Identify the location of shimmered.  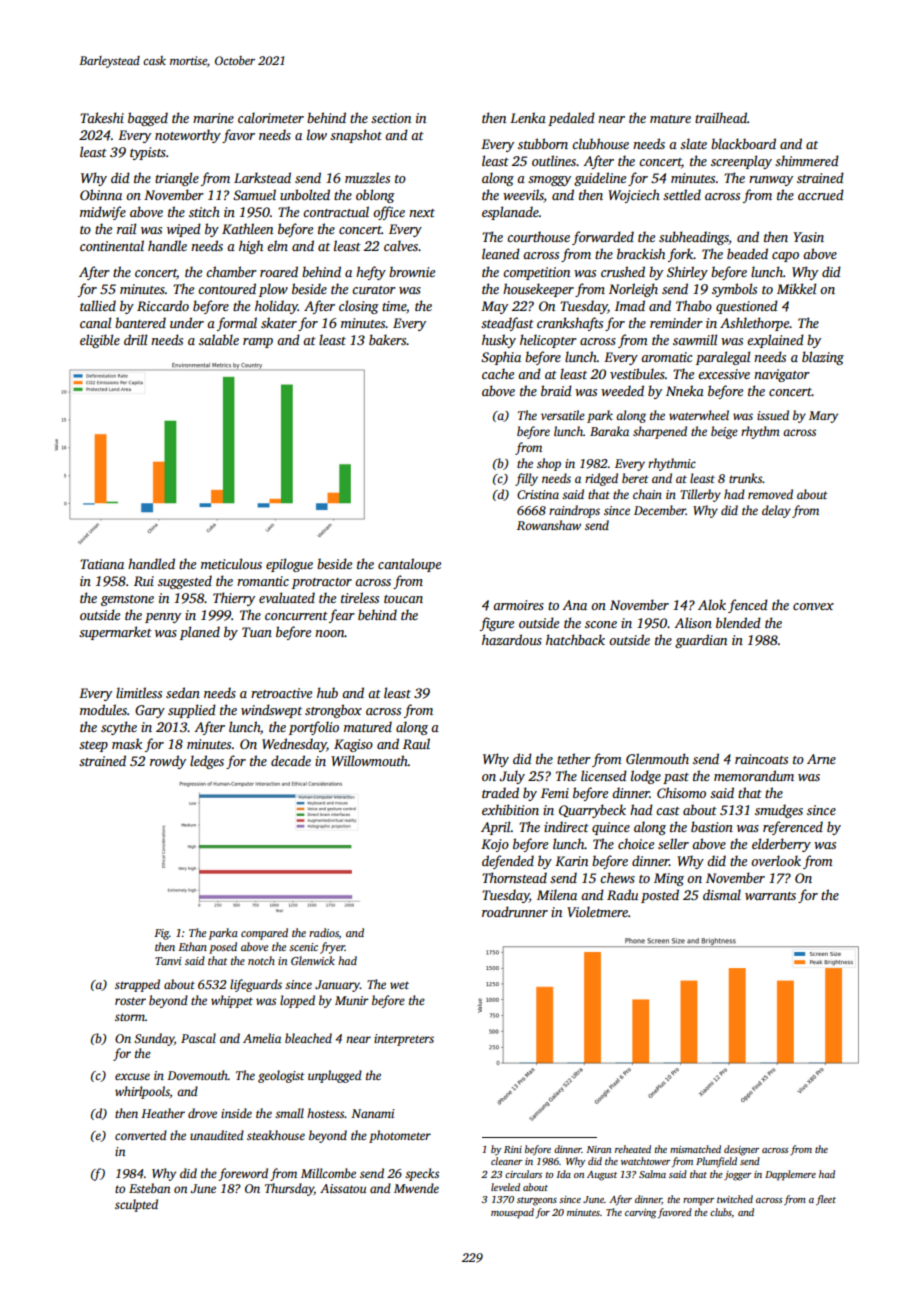
(807, 160).
